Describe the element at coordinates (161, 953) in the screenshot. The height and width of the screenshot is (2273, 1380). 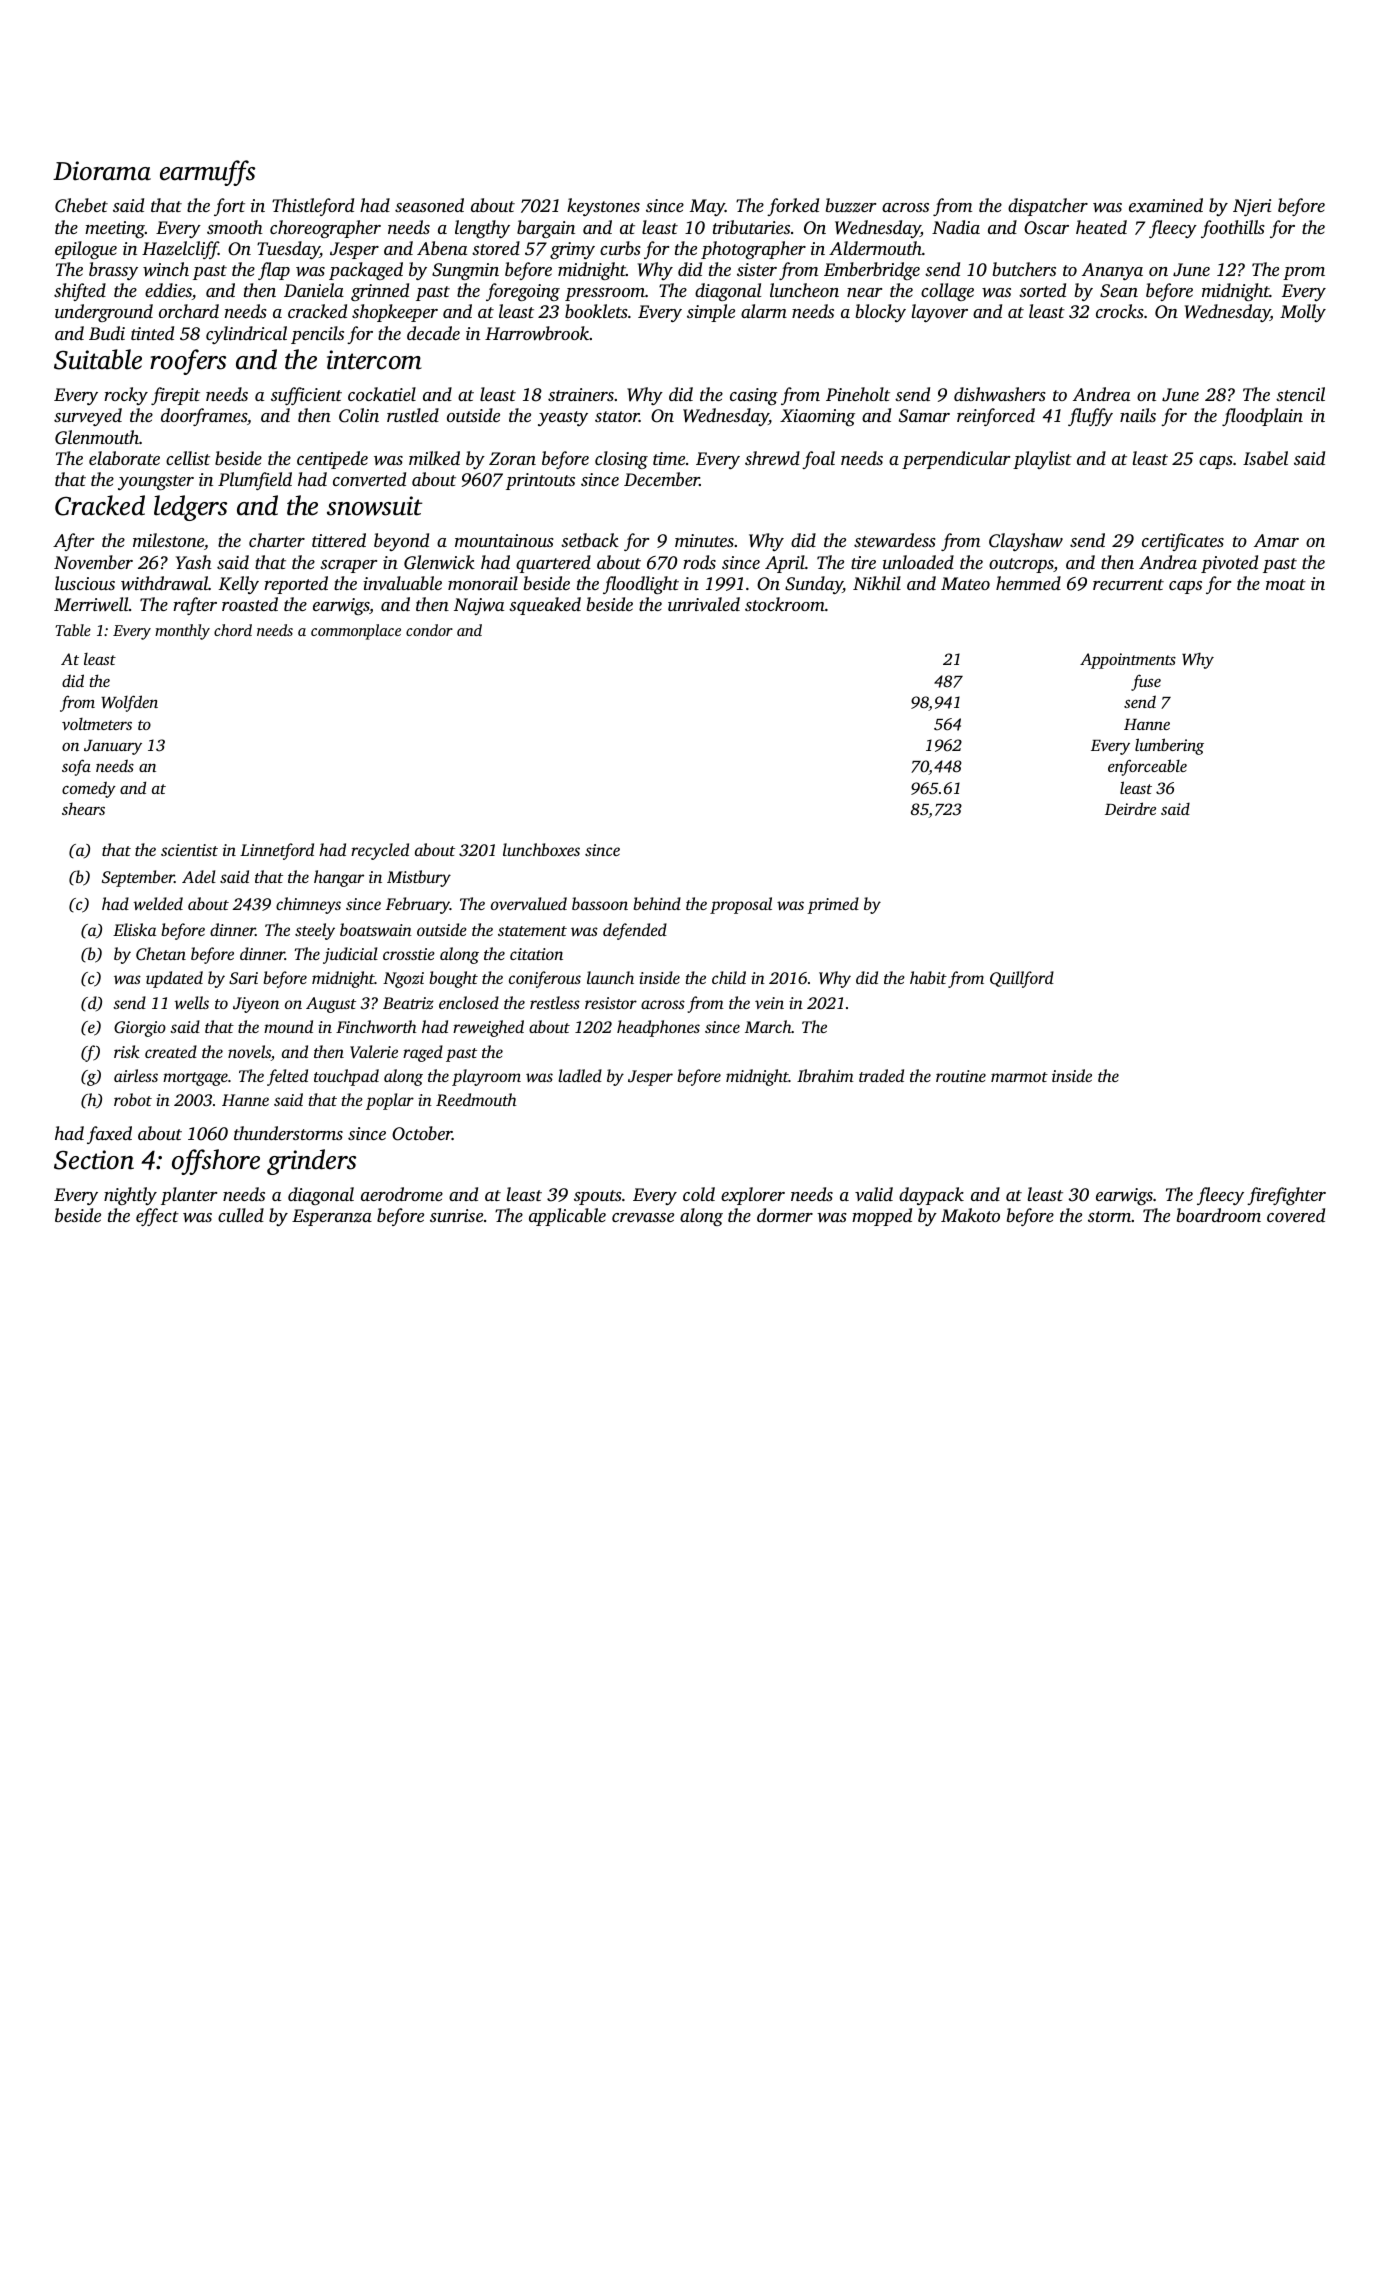
I see `Chetan` at that location.
